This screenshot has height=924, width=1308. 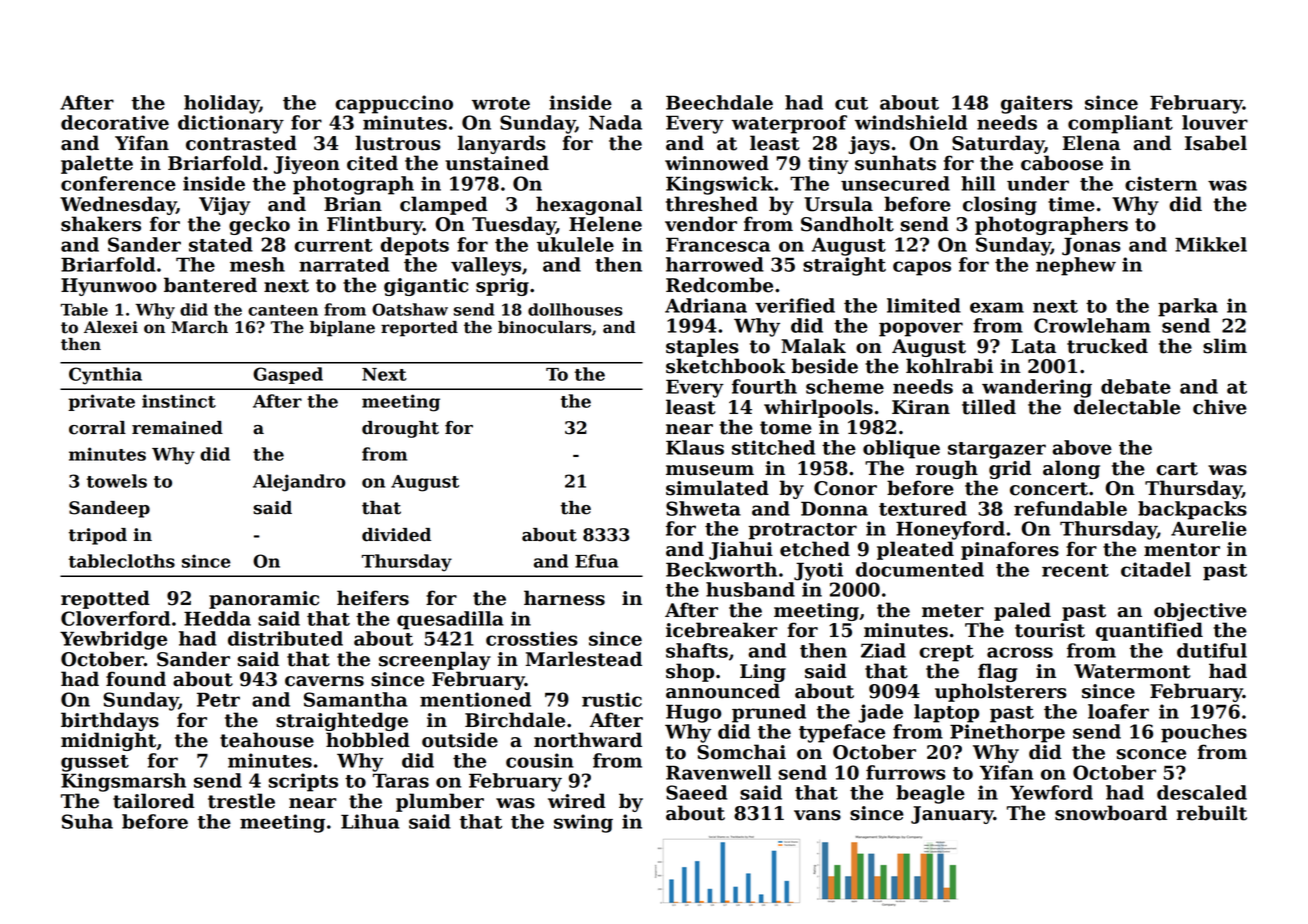 I want to click on Sandeep, so click(x=109, y=509).
